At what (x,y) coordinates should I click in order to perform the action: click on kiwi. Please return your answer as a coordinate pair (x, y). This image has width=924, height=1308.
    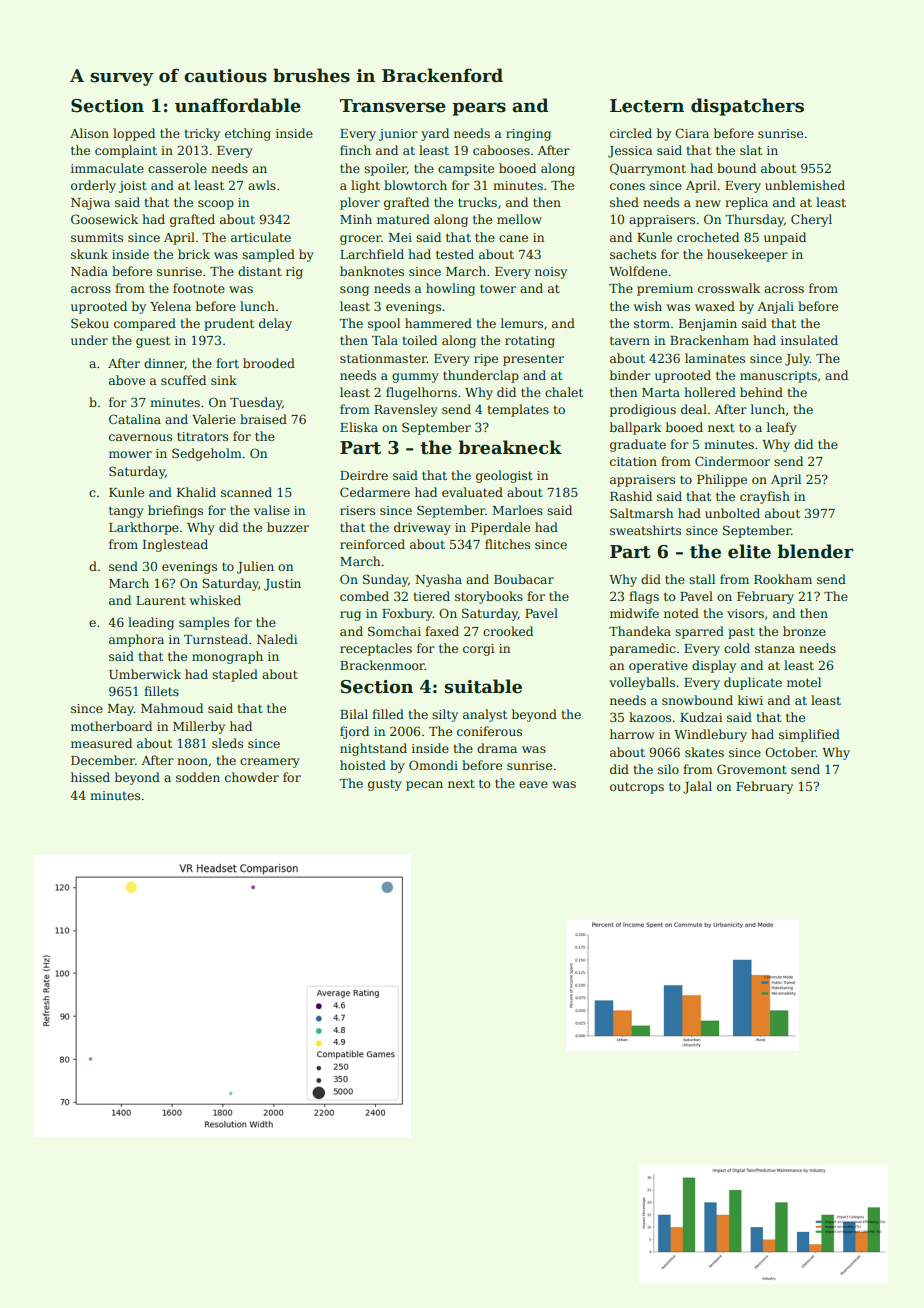
    Looking at the image, I should click on (750, 700).
